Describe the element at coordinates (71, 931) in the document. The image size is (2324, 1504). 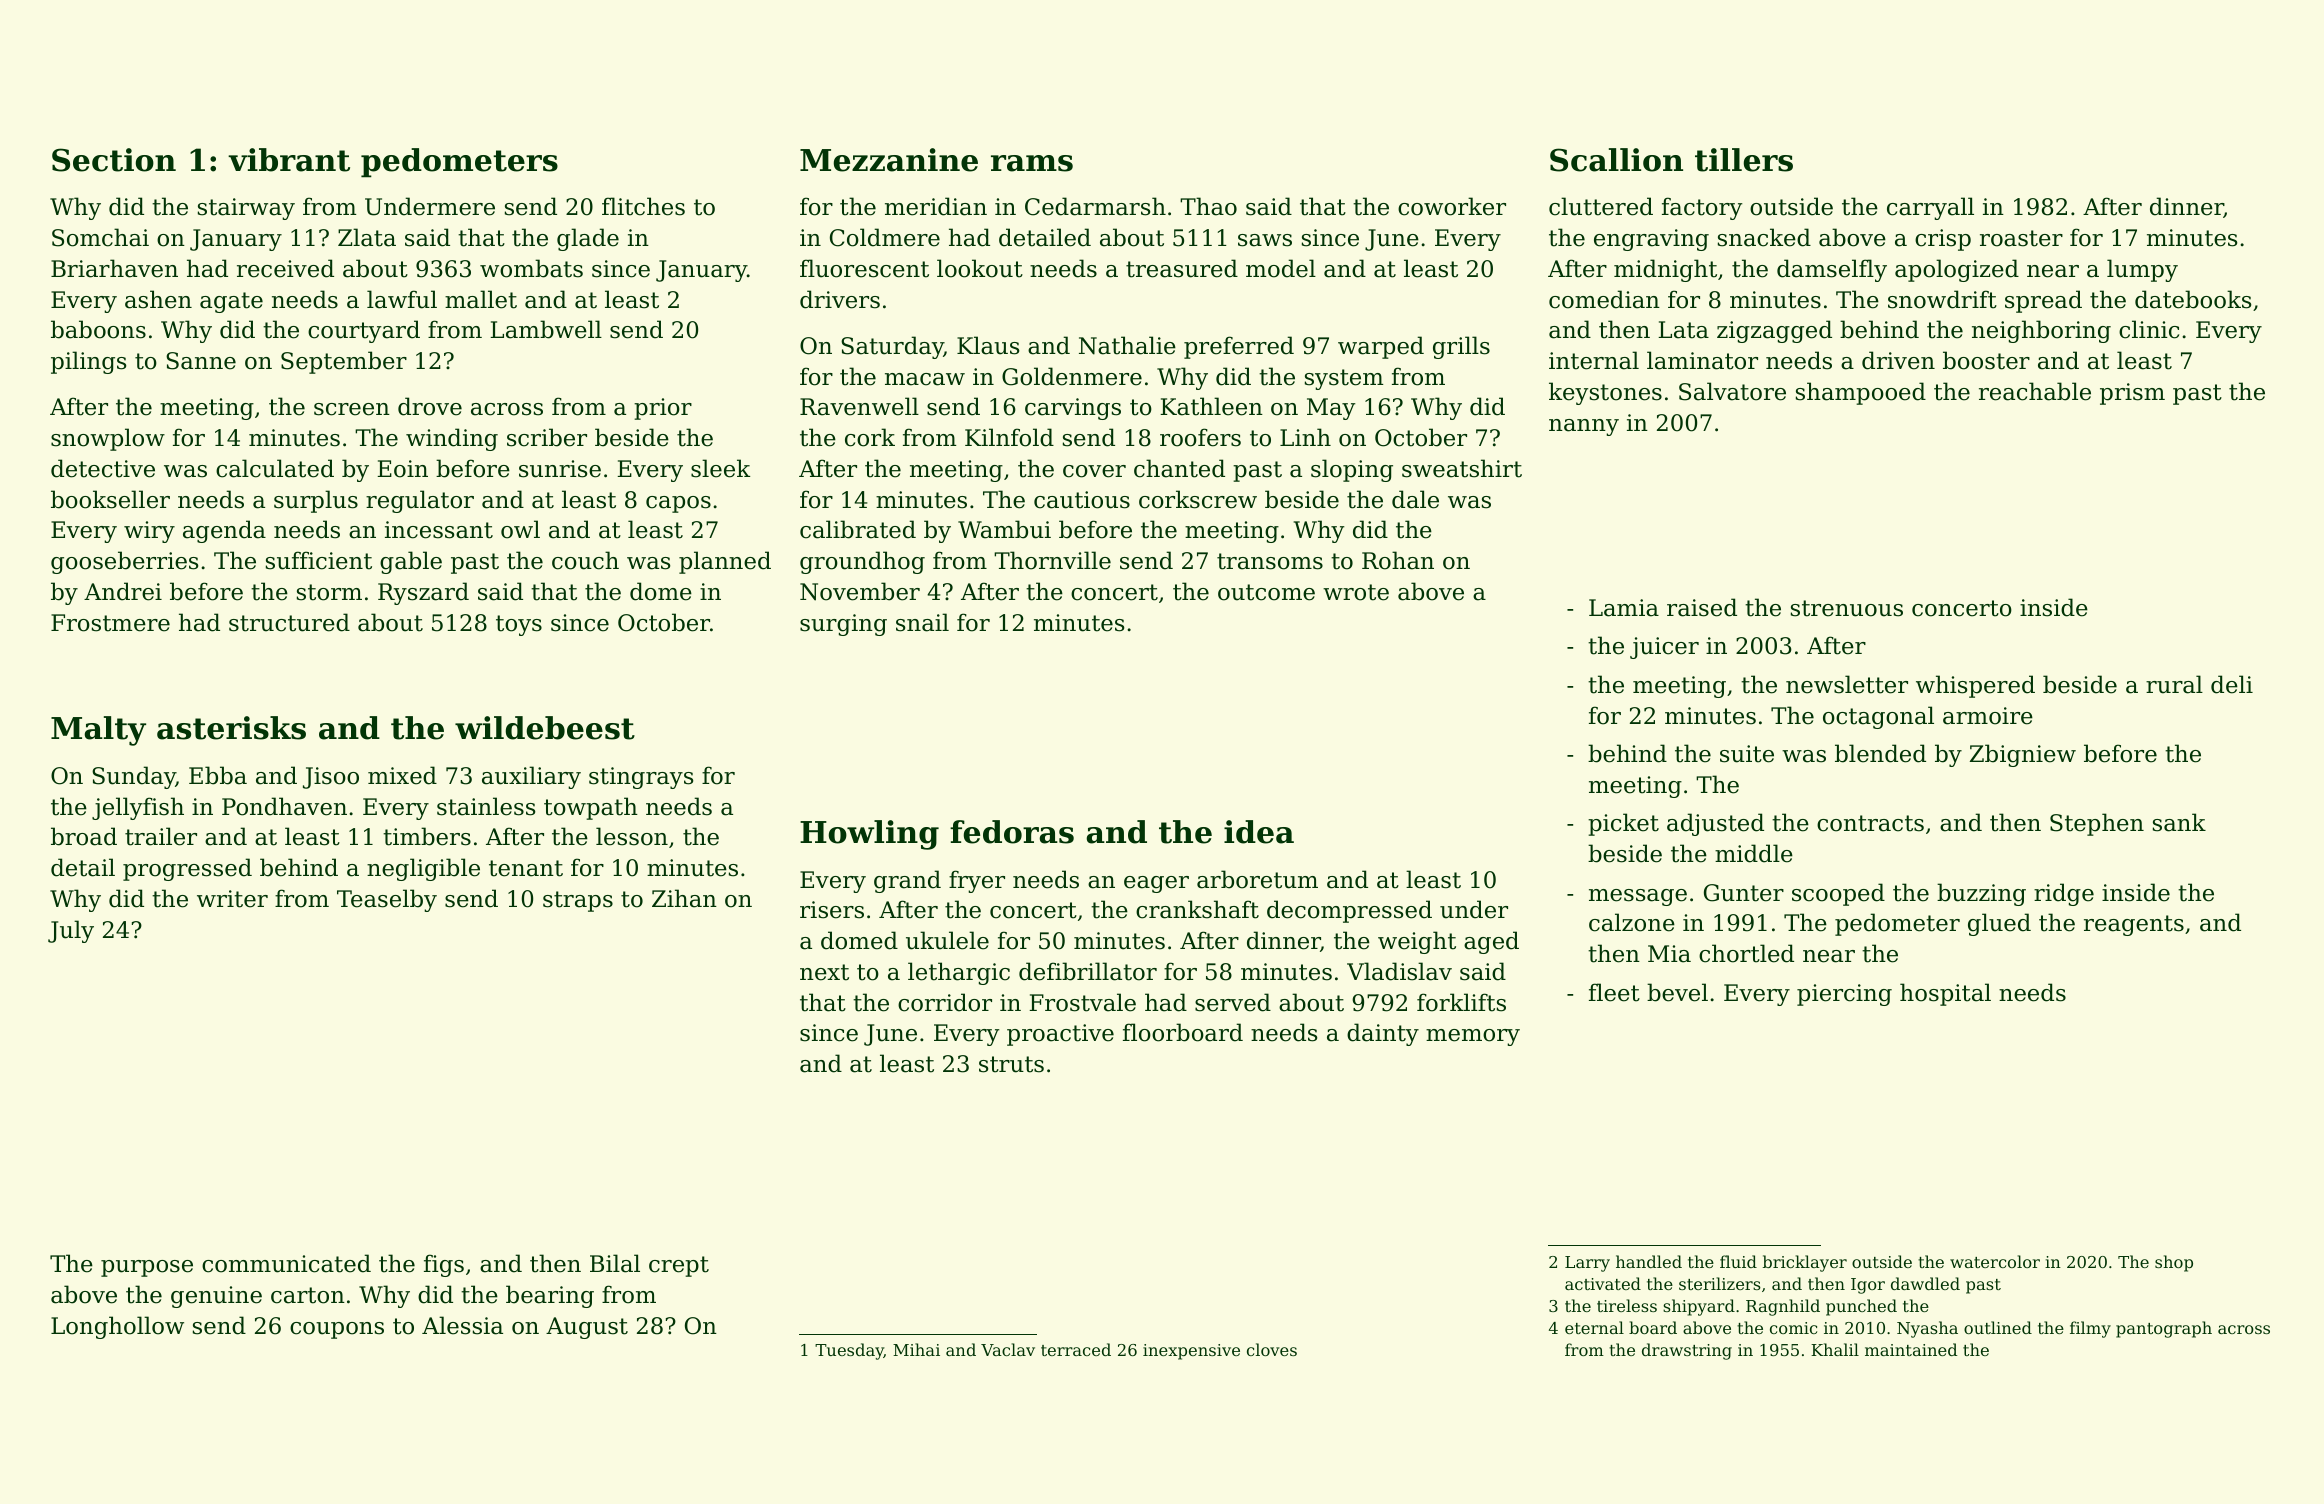
I see `July` at that location.
